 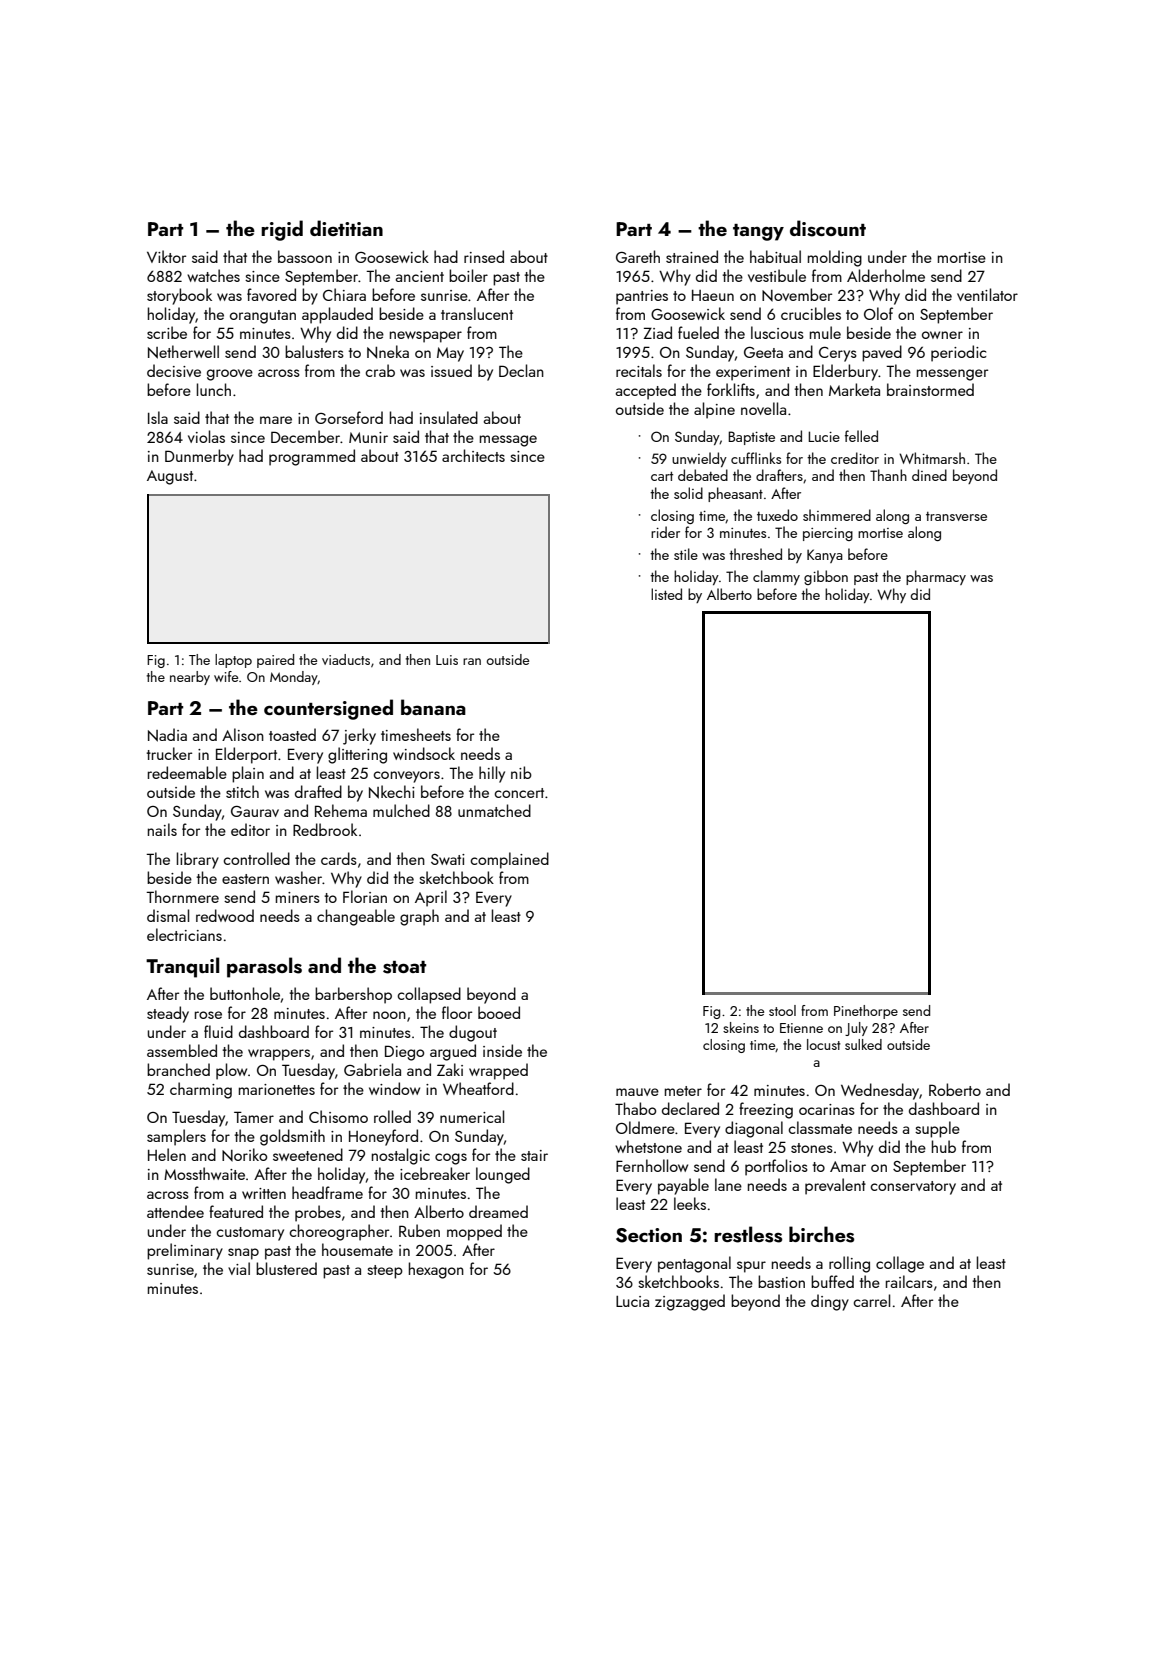 What do you see at coordinates (448, 859) in the page?
I see `Swati` at bounding box center [448, 859].
